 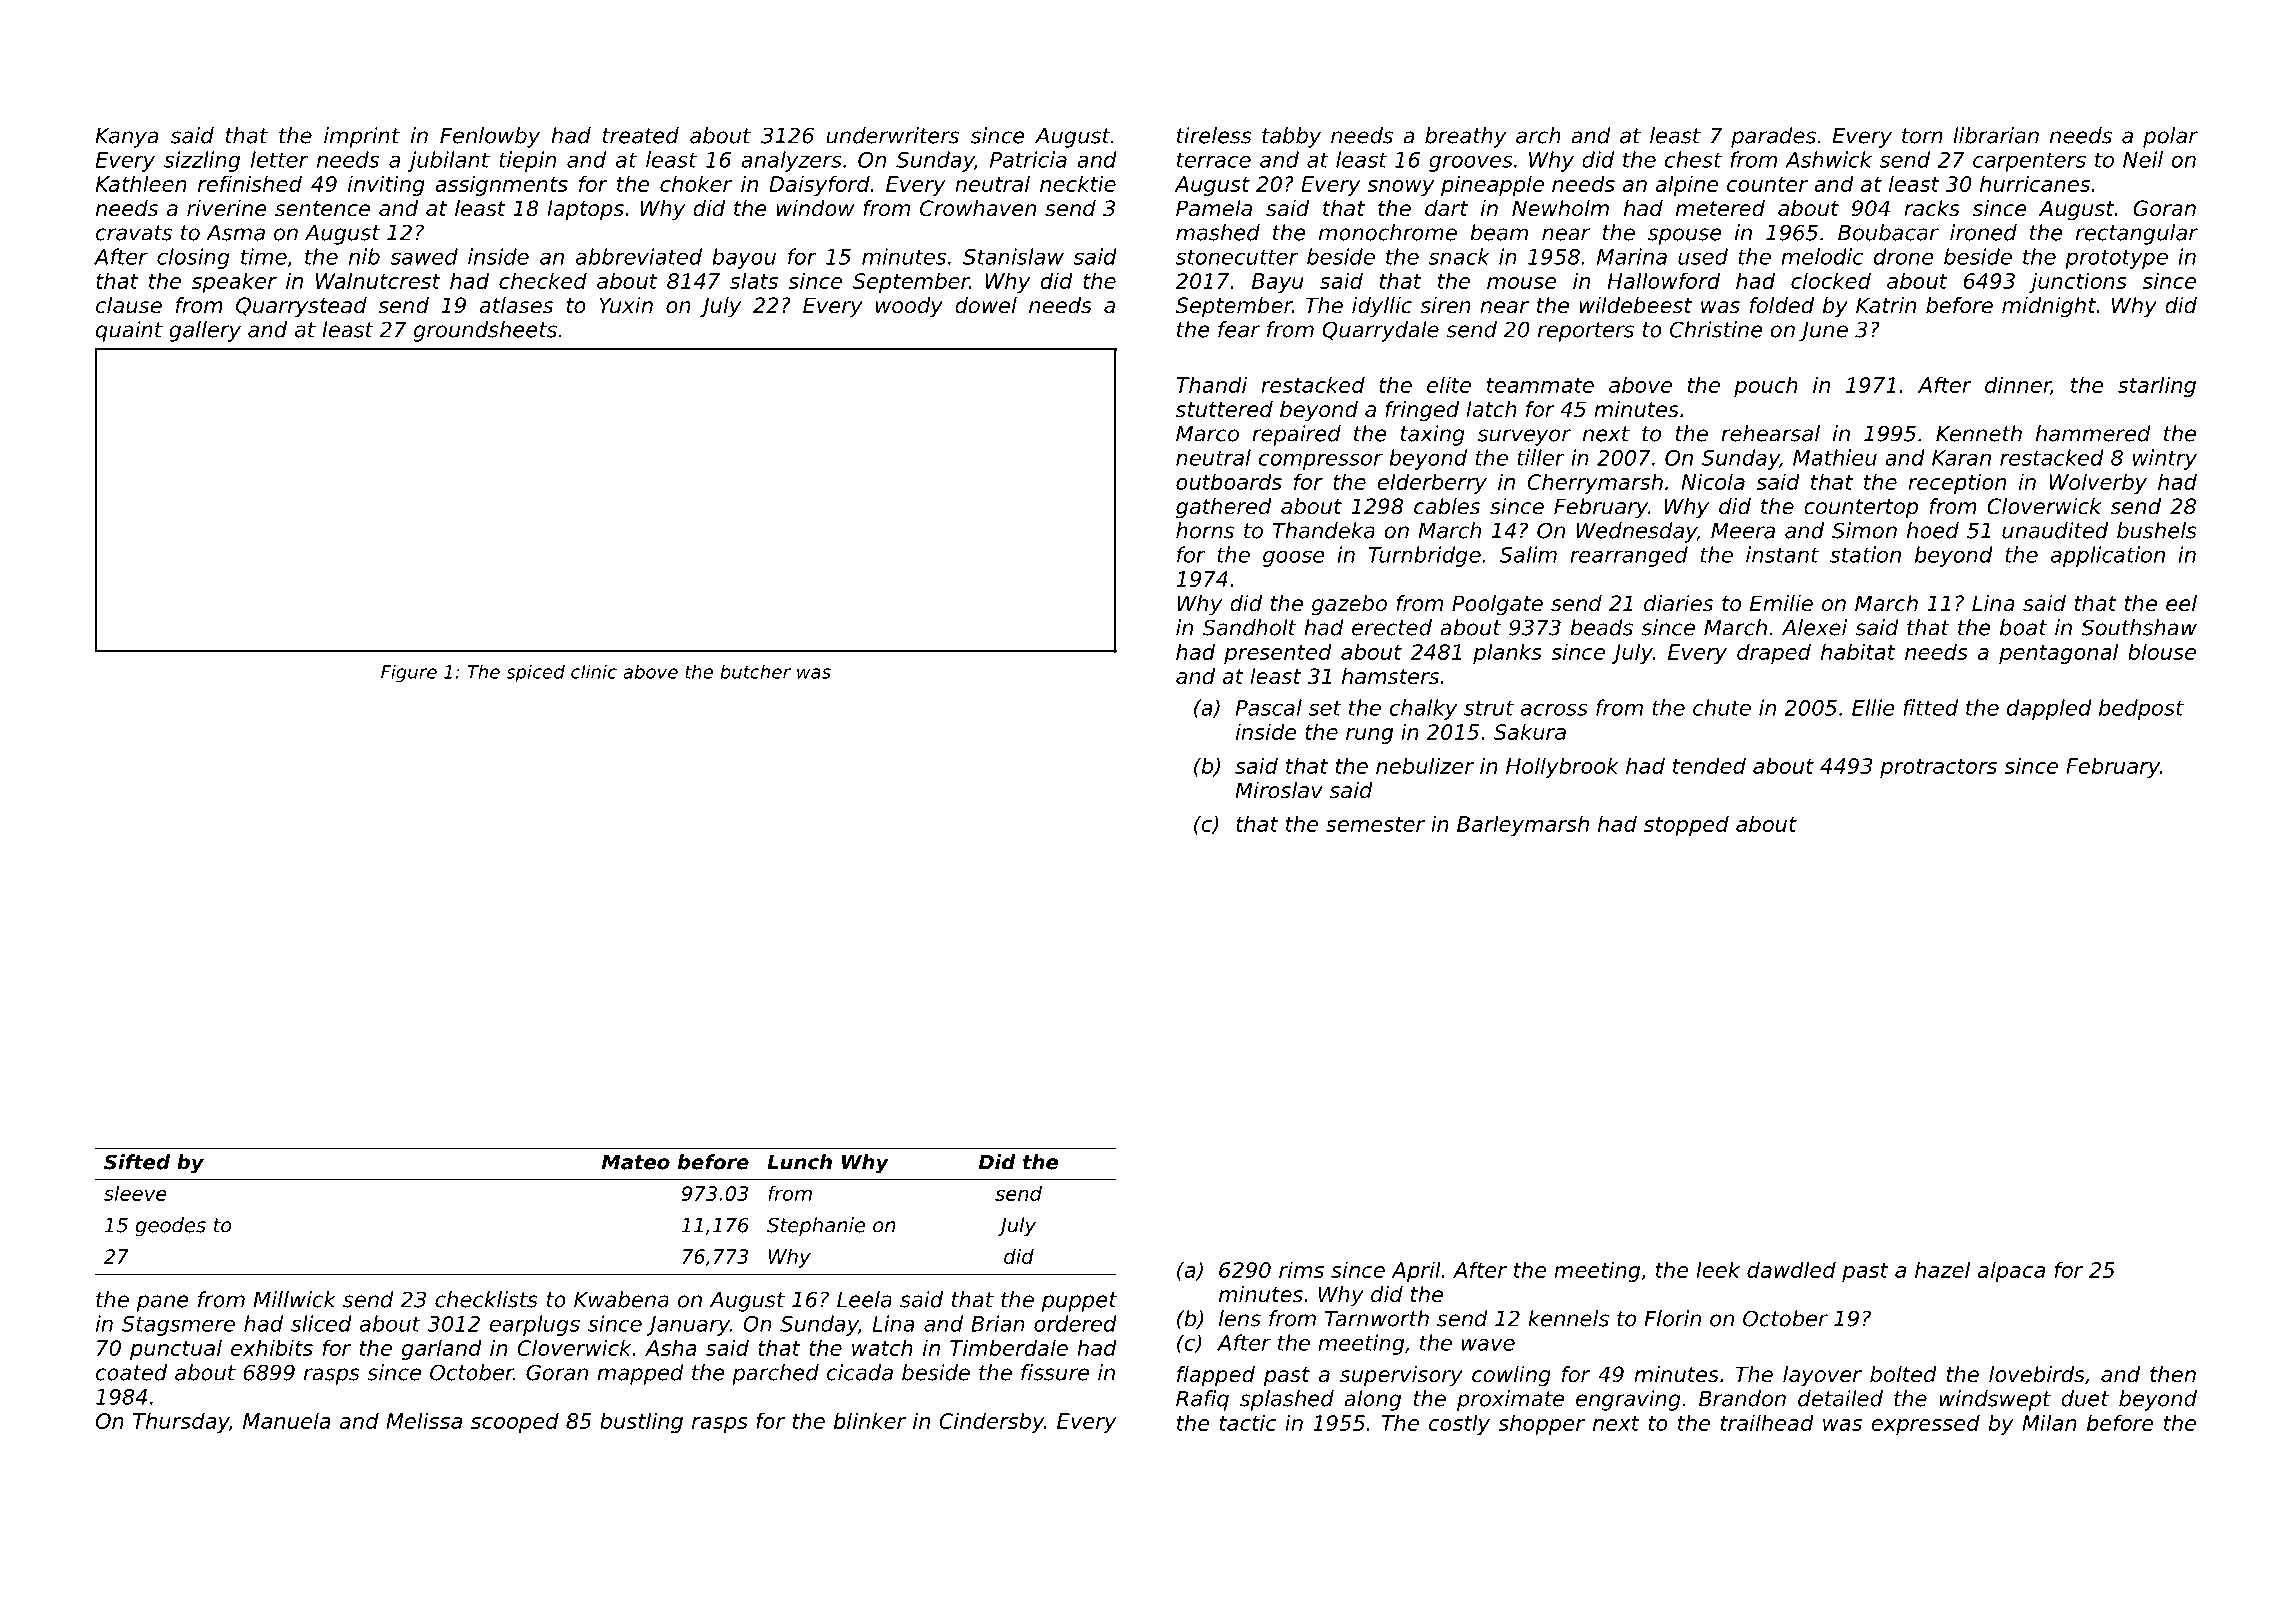 What do you see at coordinates (424, 1420) in the document?
I see `Melissa` at bounding box center [424, 1420].
